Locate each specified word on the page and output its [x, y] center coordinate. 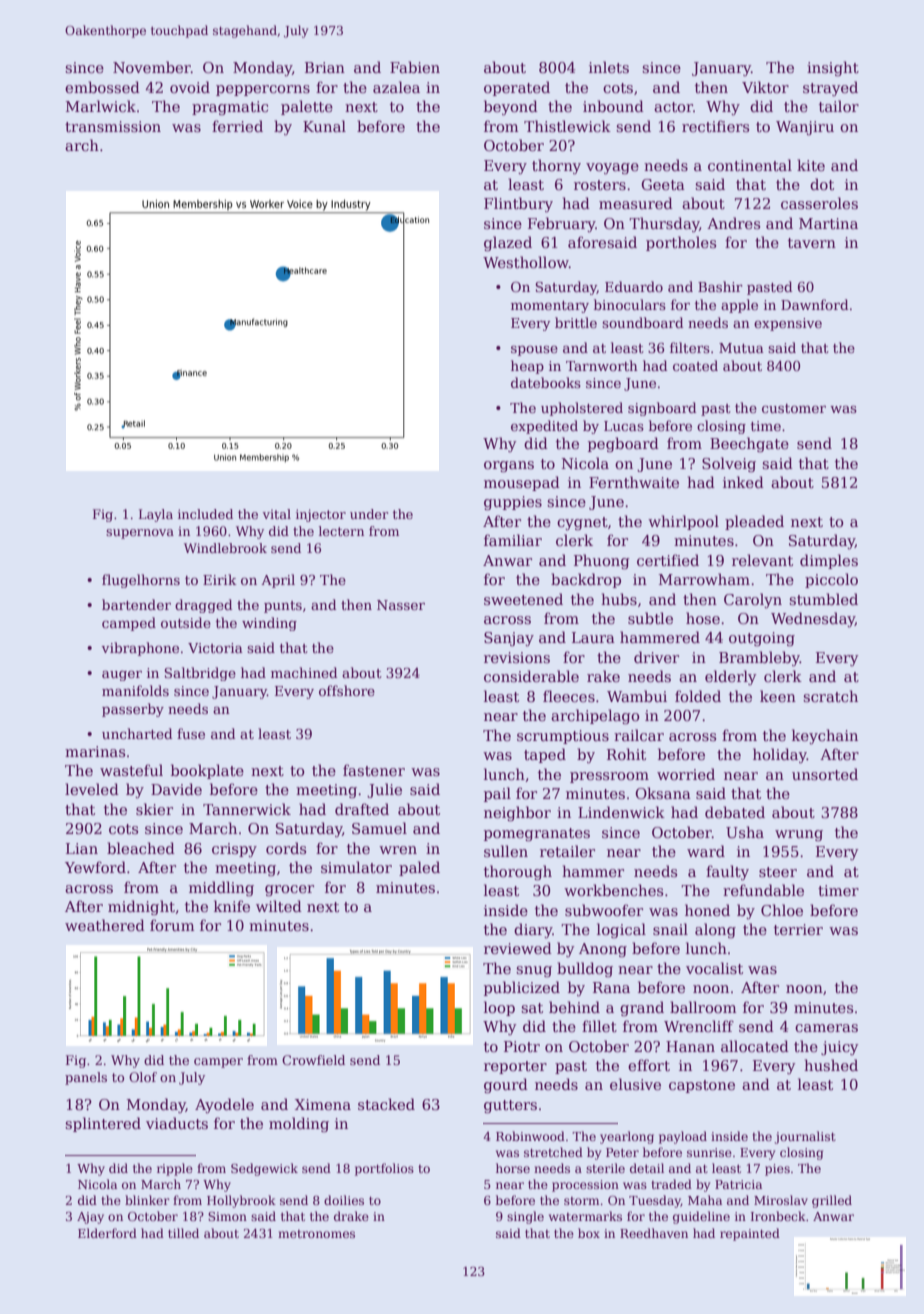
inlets [609, 67]
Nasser [401, 605]
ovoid [190, 87]
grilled [832, 1201]
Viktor [765, 87]
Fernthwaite [634, 482]
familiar [513, 540]
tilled [183, 1233]
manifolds [135, 690]
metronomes [316, 1234]
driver [656, 657]
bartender [136, 604]
